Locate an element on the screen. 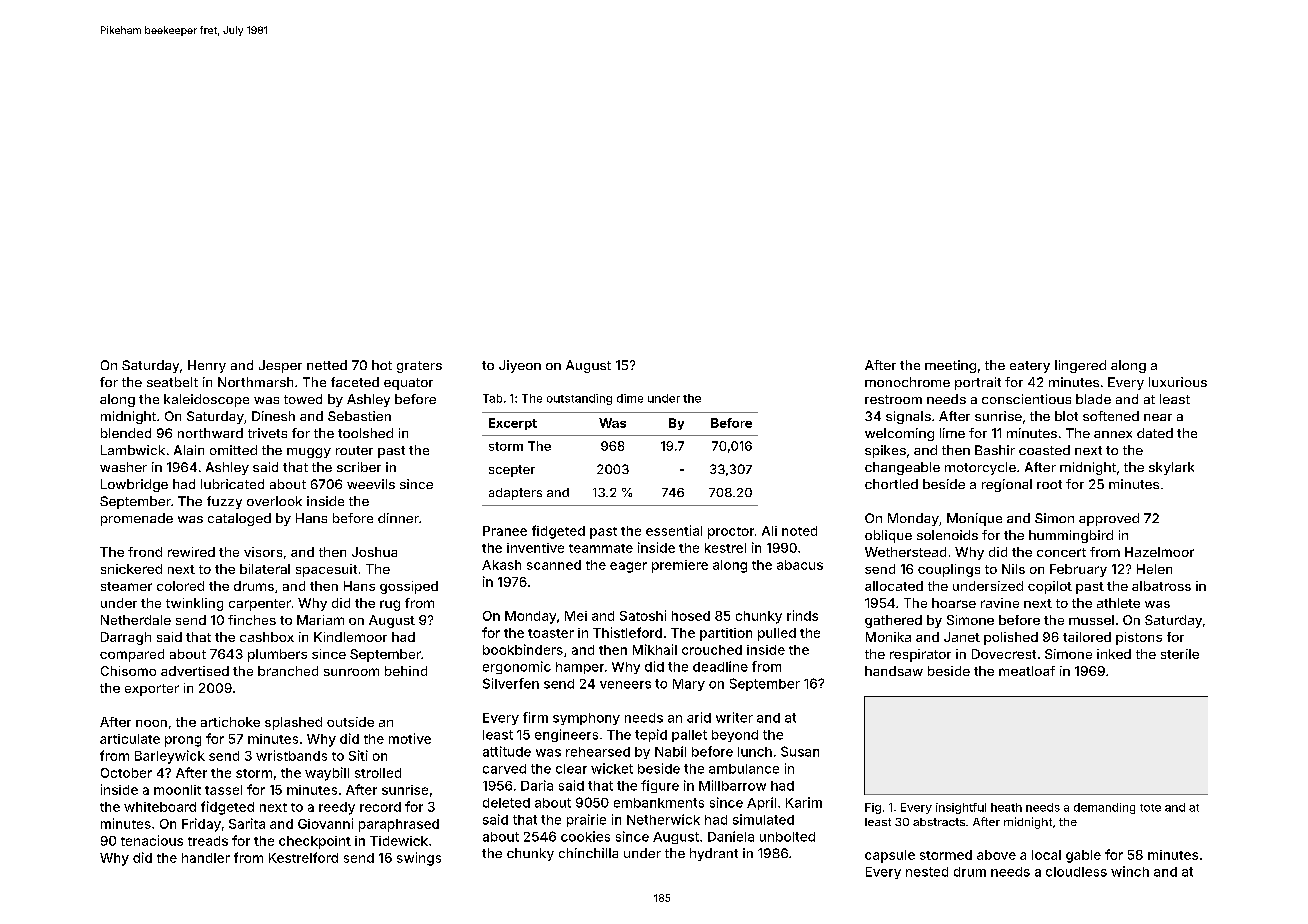 Image resolution: width=1308 pixels, height=924 pixels. handler is located at coordinates (206, 858).
